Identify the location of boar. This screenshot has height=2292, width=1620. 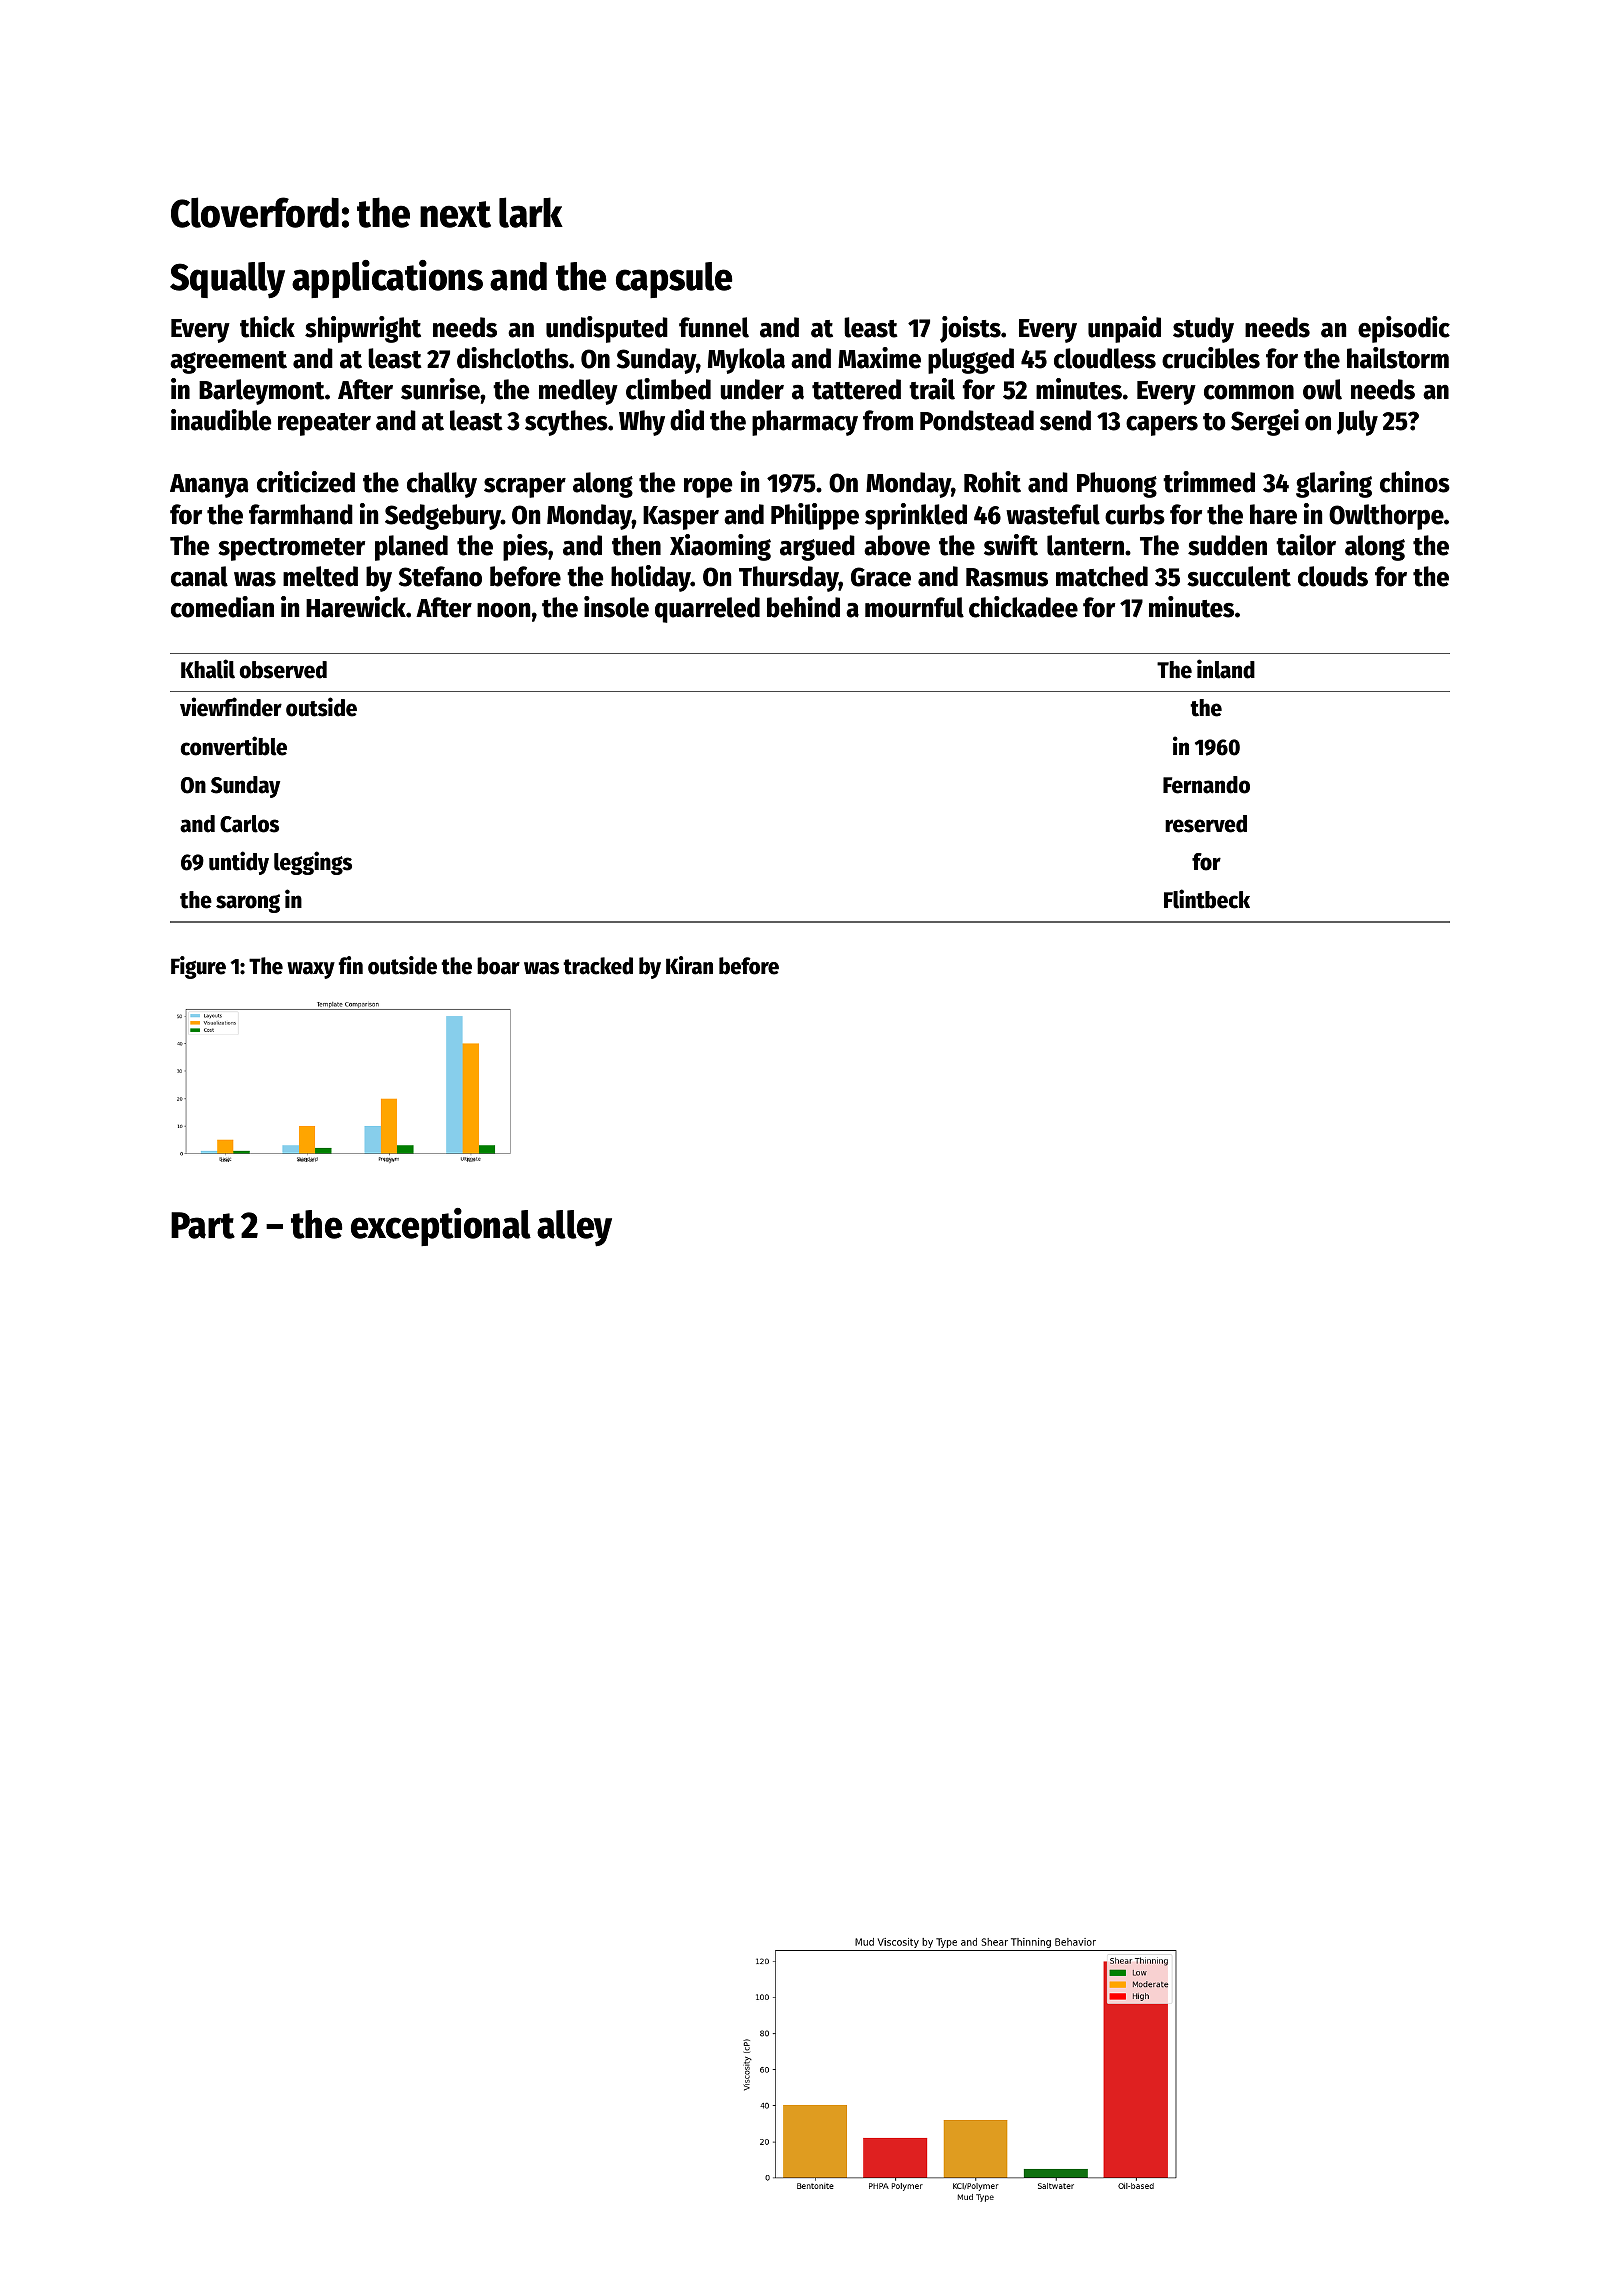
(498, 966).
